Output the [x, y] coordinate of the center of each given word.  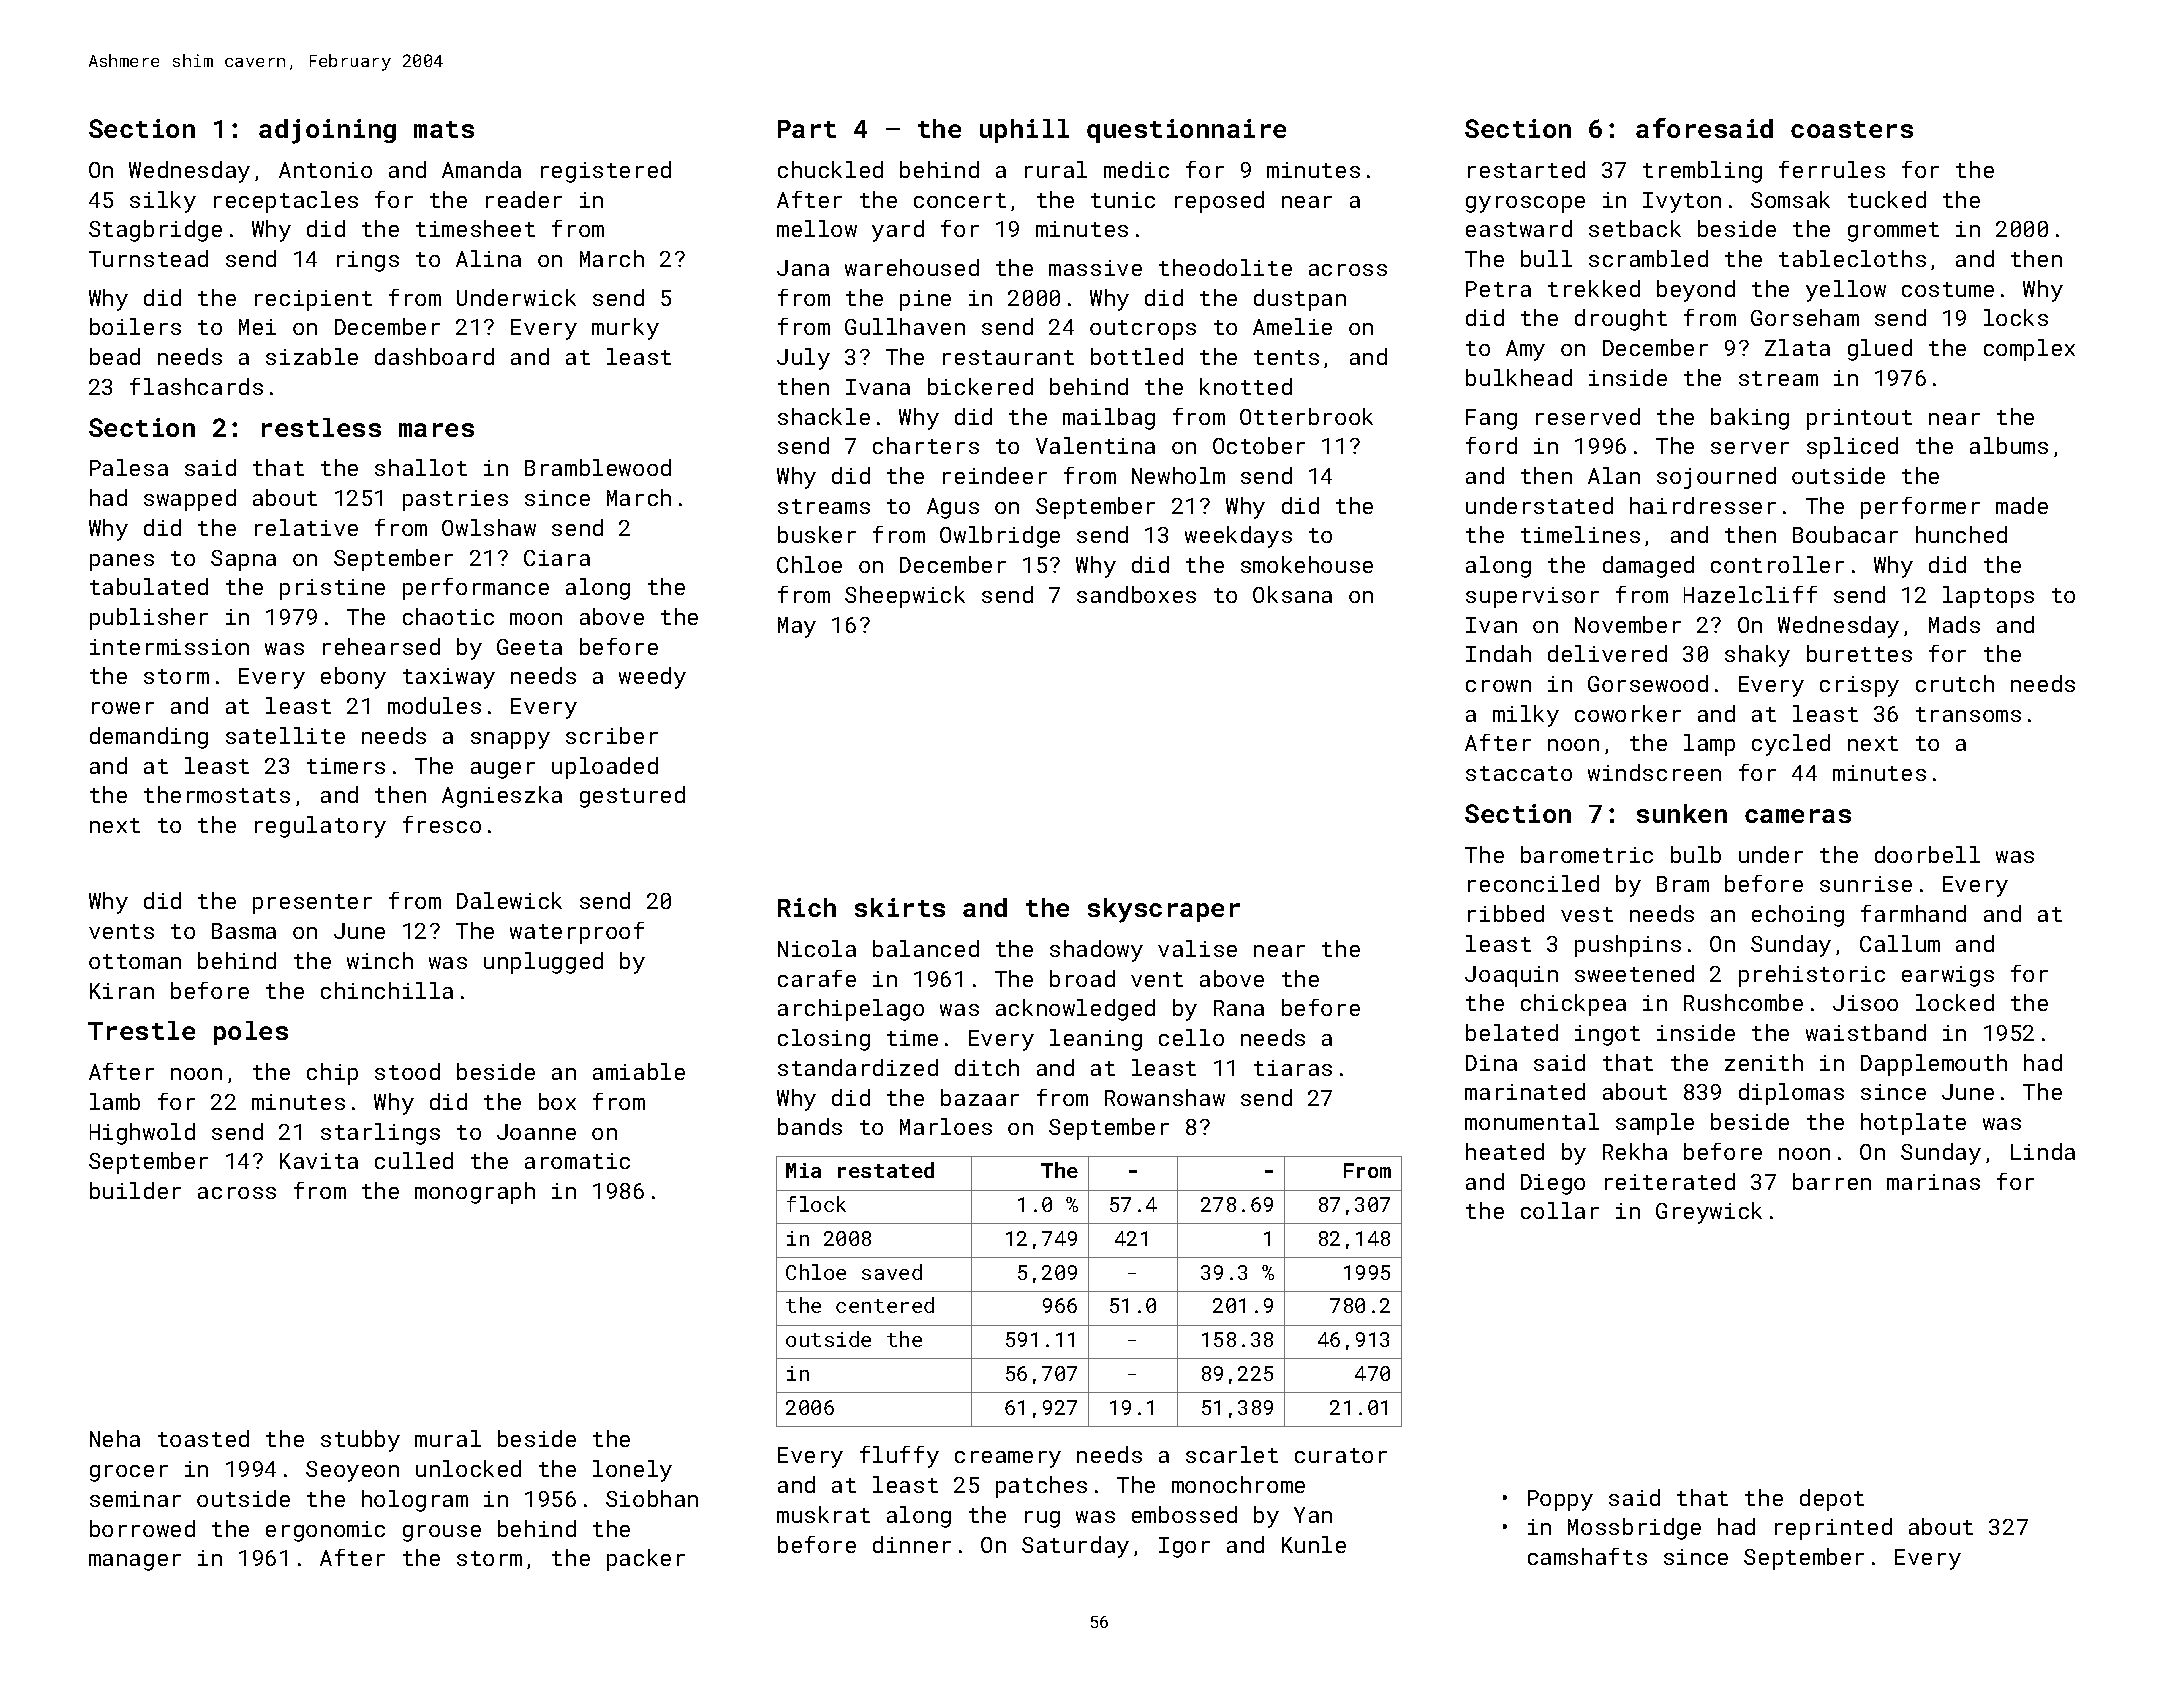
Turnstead [148, 258]
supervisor [1532, 597]
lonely [632, 1471]
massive [1095, 268]
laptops [1988, 597]
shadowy [1096, 951]
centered [885, 1305]
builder [135, 1190]
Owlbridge [1000, 537]
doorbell [1927, 854]
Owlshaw [489, 527]
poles [251, 1033]
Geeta [529, 647]
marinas [1933, 1182]
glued [1880, 350]
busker [817, 534]
